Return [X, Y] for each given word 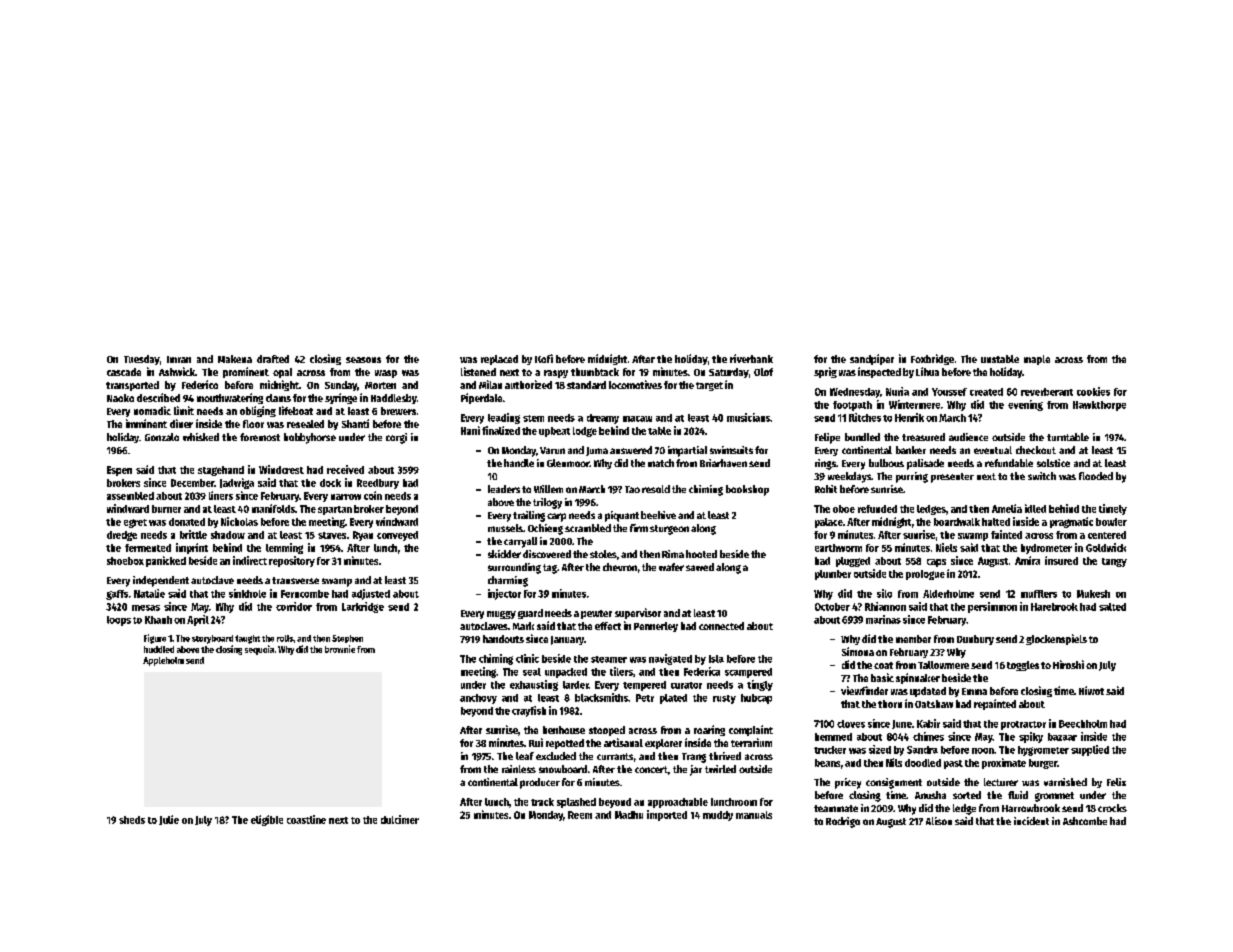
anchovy [478, 699]
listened [478, 371]
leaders [504, 489]
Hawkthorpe [1099, 406]
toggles [1023, 666]
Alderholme [948, 594]
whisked [201, 437]
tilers [621, 671]
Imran [179, 359]
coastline [306, 819]
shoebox [125, 561]
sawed [700, 567]
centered [1107, 535]
